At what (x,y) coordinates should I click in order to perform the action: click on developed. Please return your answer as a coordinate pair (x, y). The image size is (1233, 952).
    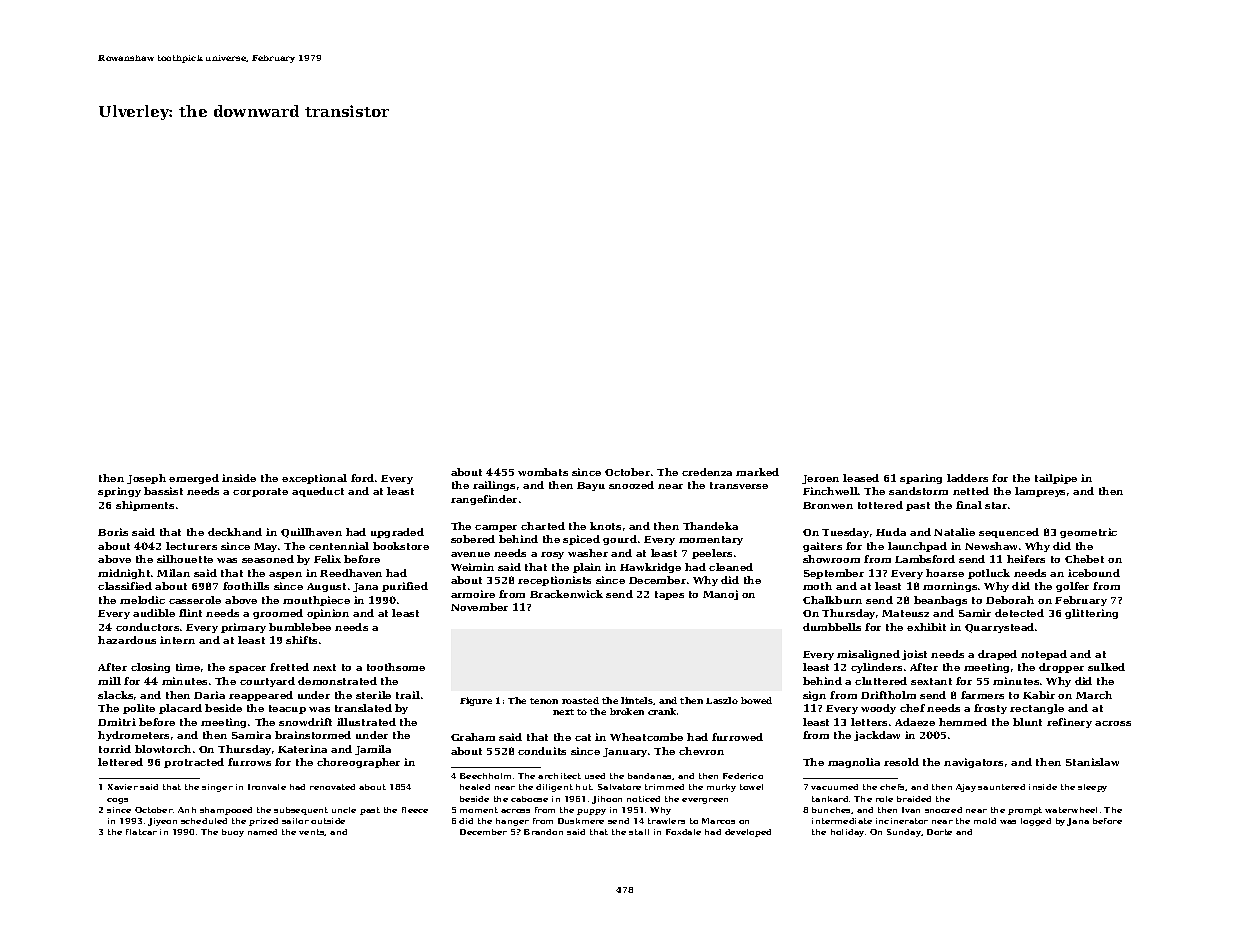
    Looking at the image, I should click on (748, 833).
